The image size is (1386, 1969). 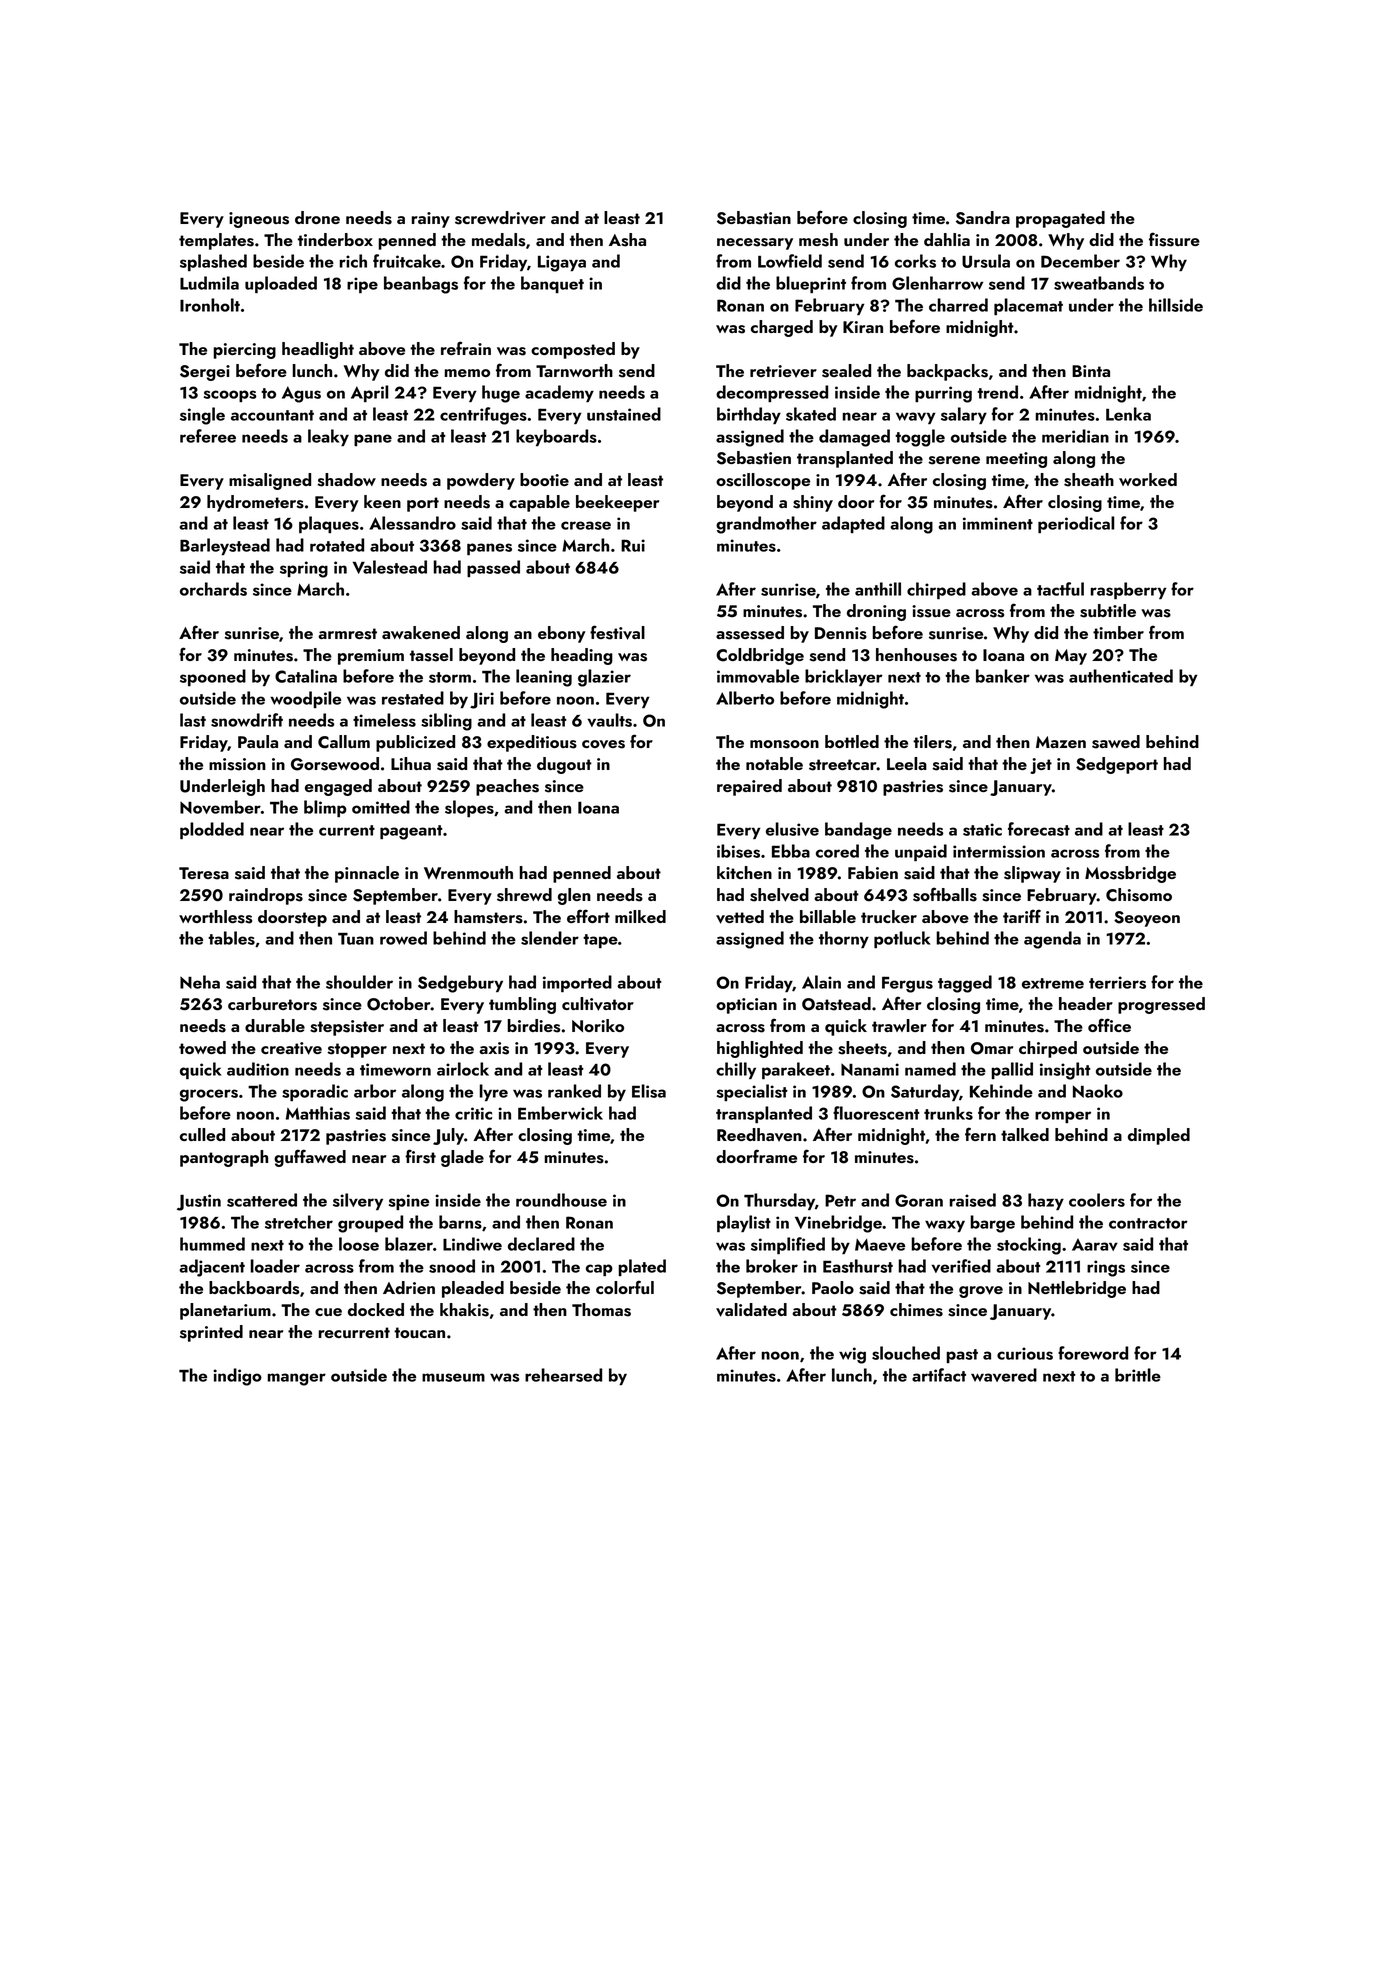 What do you see at coordinates (961, 1266) in the document?
I see `verified` at bounding box center [961, 1266].
